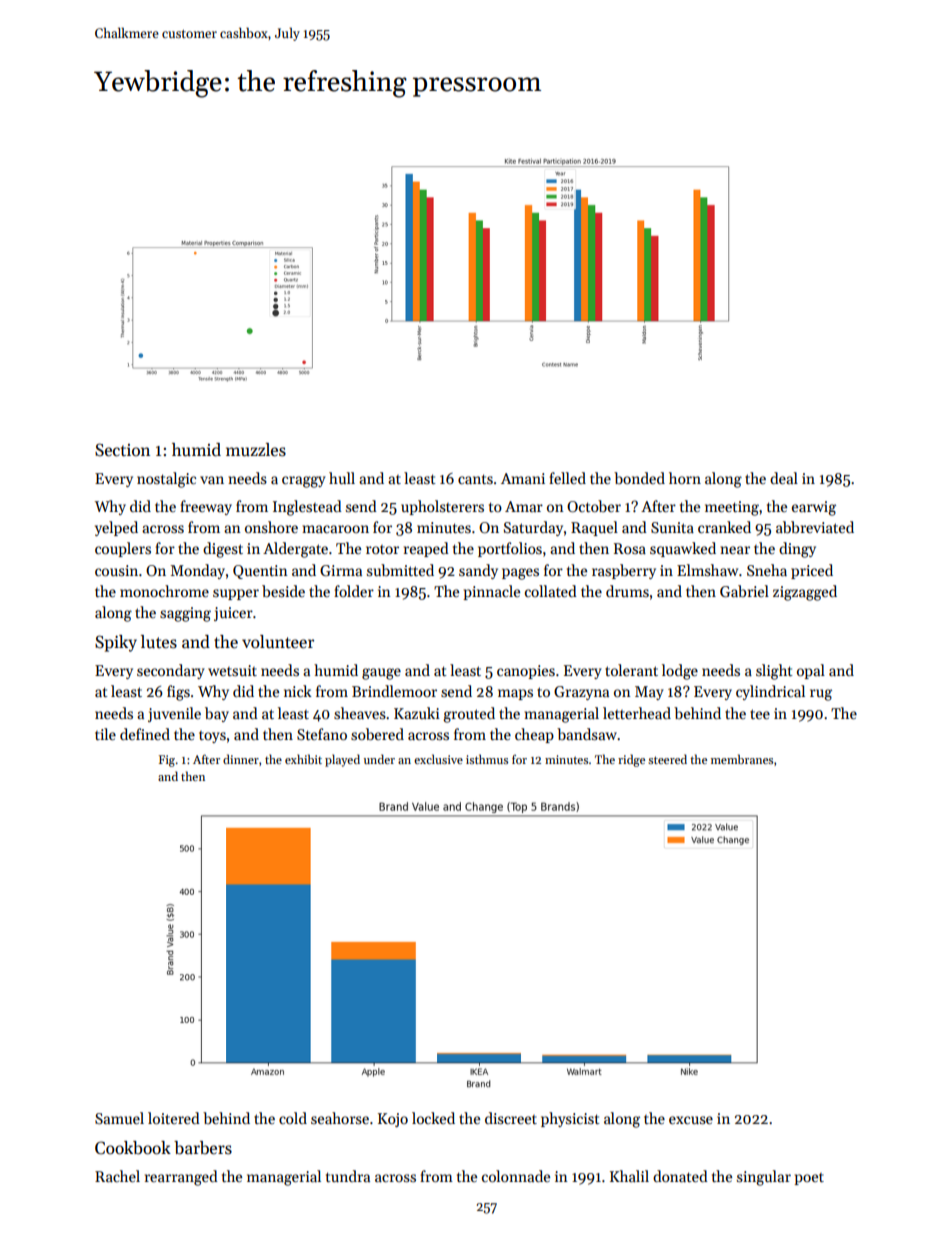 The image size is (952, 1233). Describe the element at coordinates (119, 1118) in the page. I see `Samuel` at that location.
